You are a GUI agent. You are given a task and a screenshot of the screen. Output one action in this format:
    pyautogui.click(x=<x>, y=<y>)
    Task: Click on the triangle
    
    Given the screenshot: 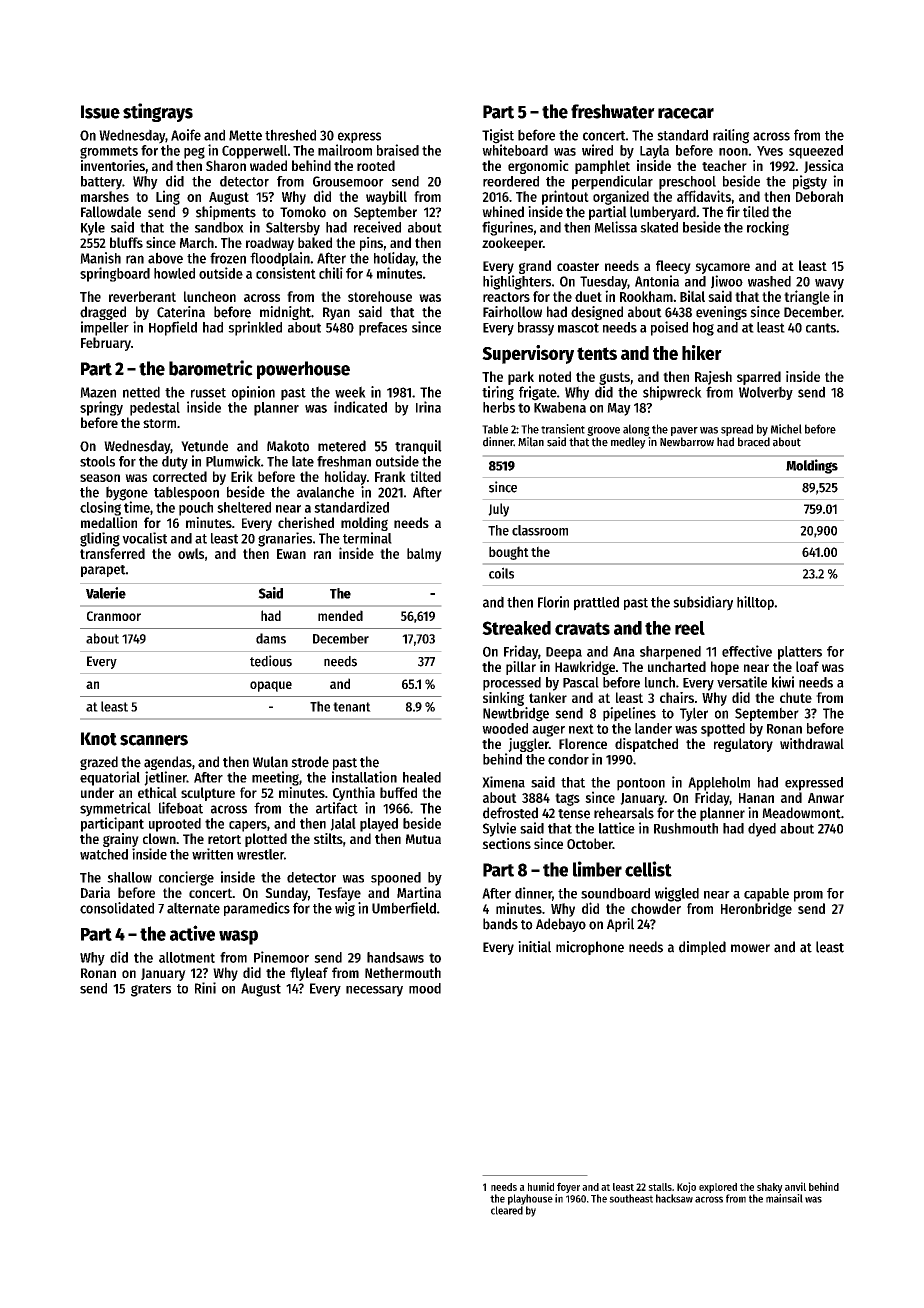 What is the action you would take?
    pyautogui.click(x=807, y=297)
